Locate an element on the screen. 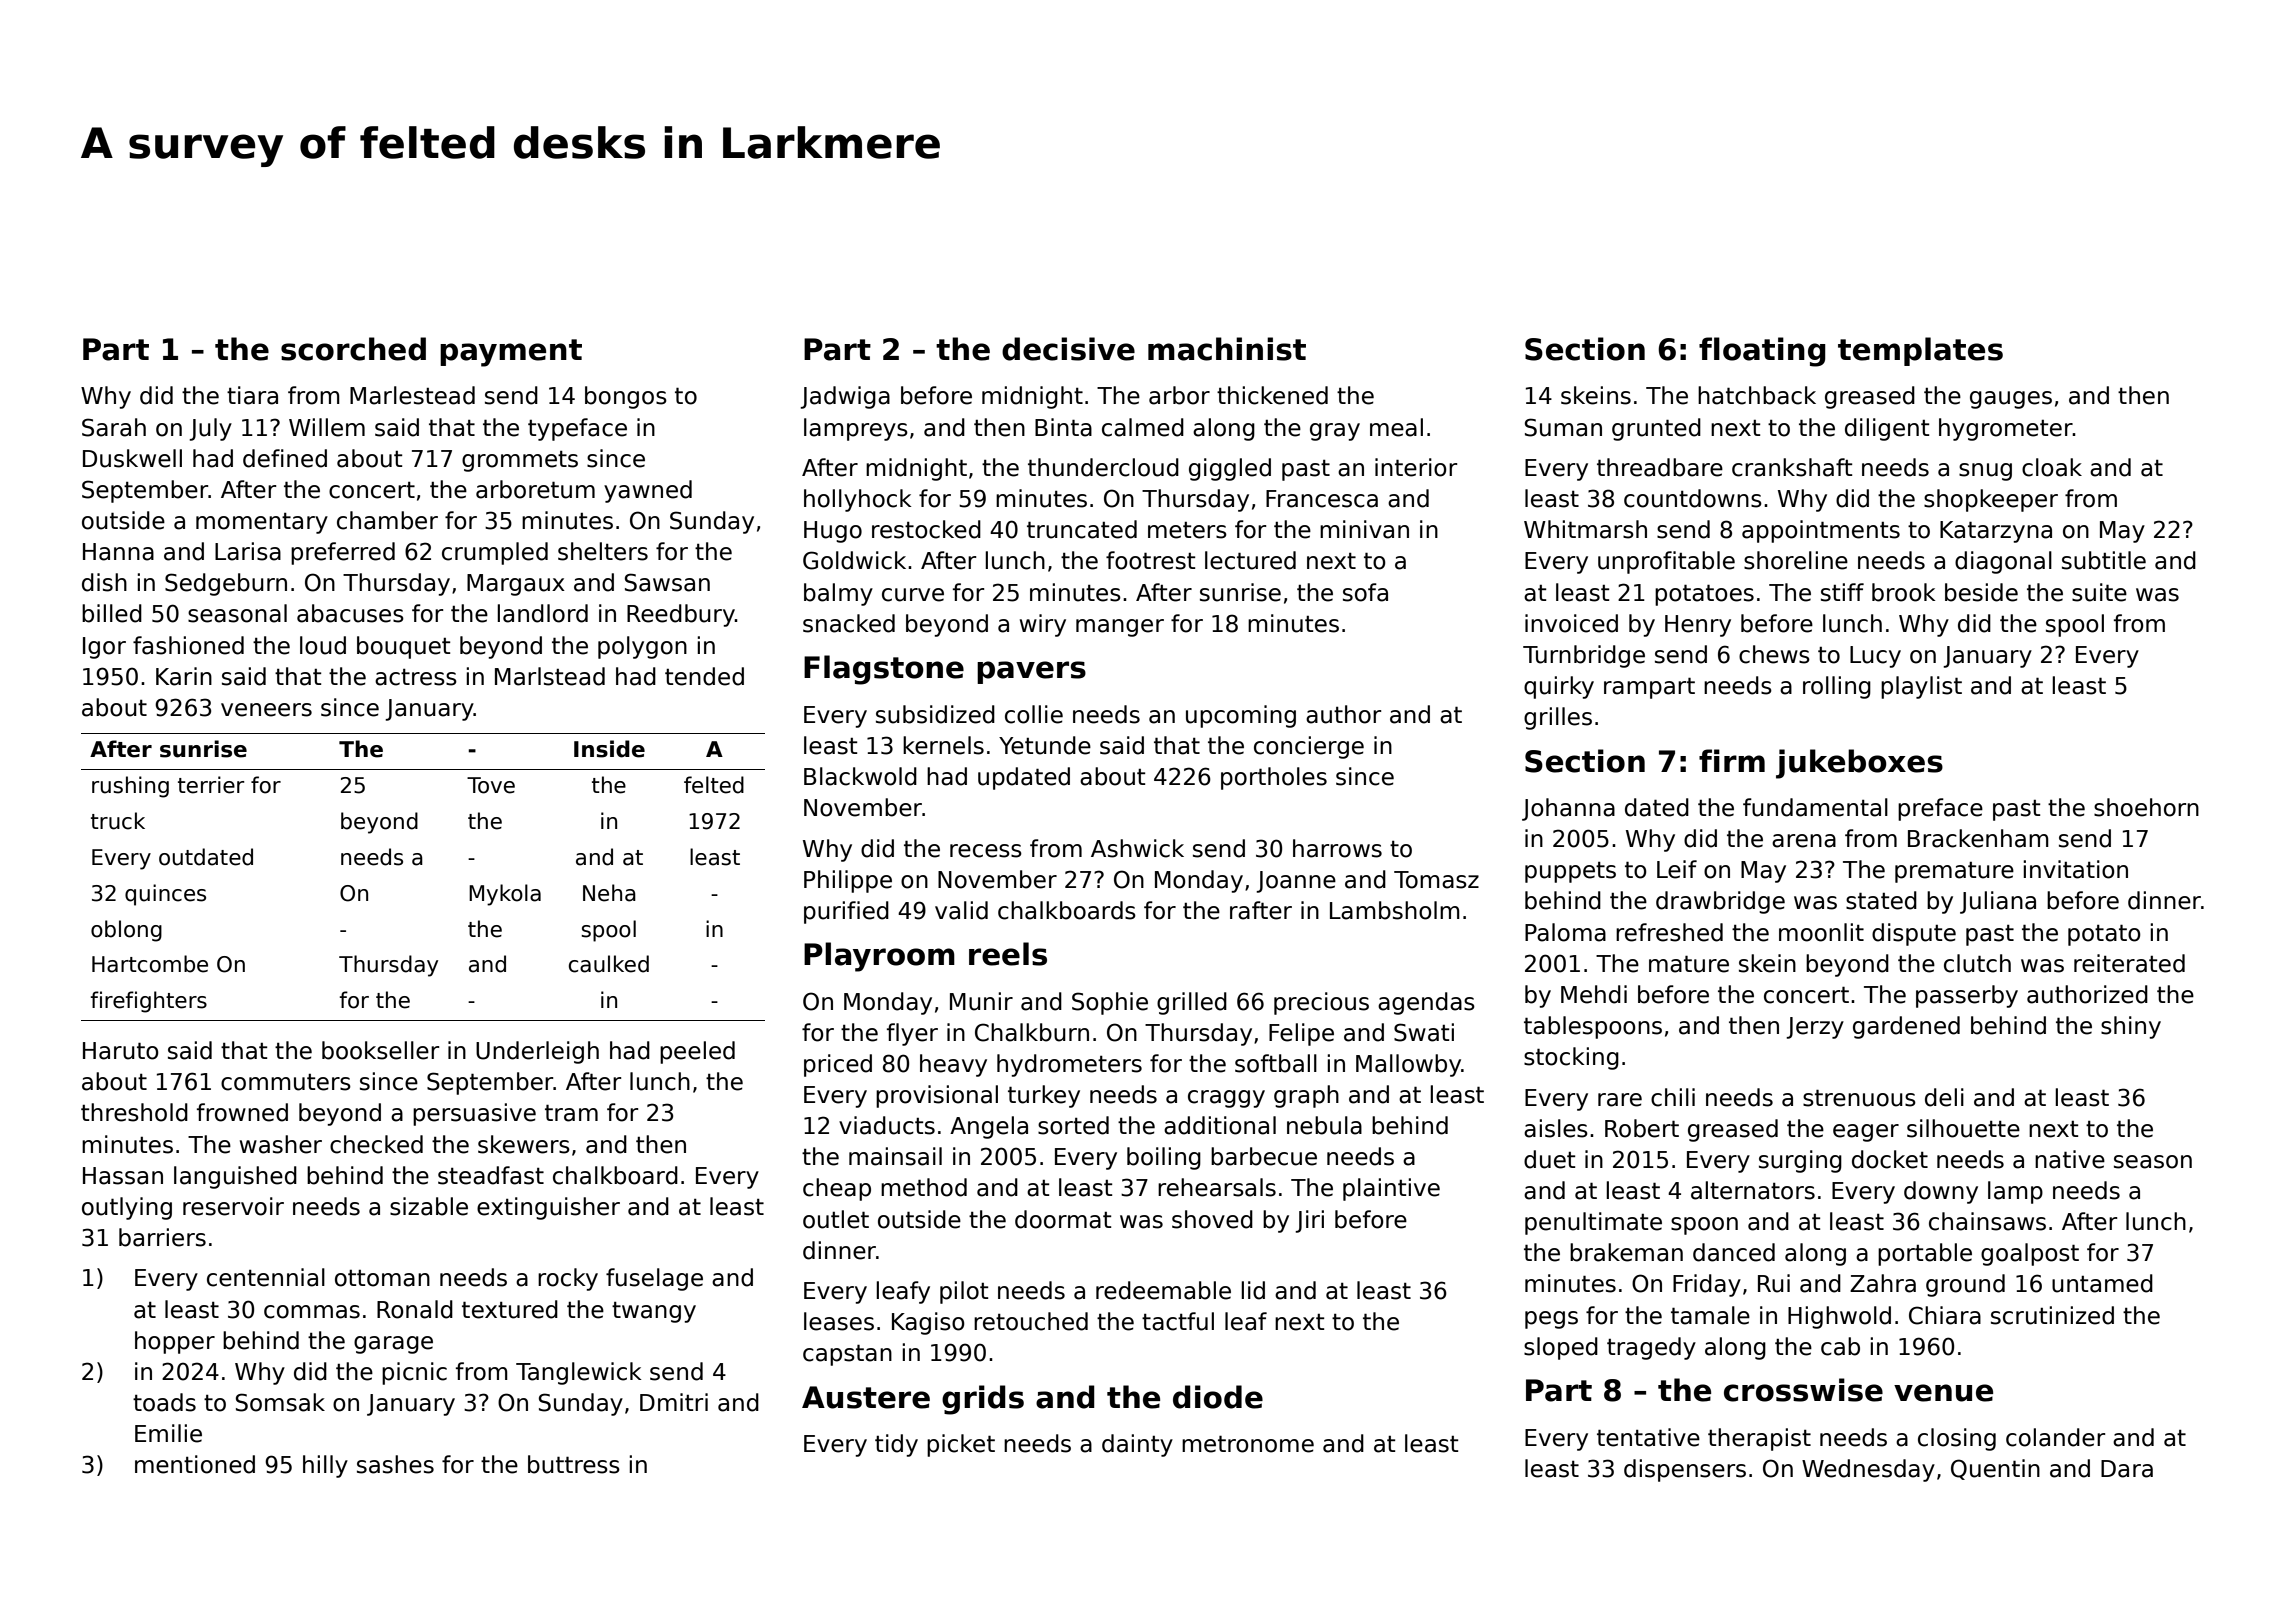 This screenshot has width=2288, height=1618. grommets is located at coordinates (520, 461).
